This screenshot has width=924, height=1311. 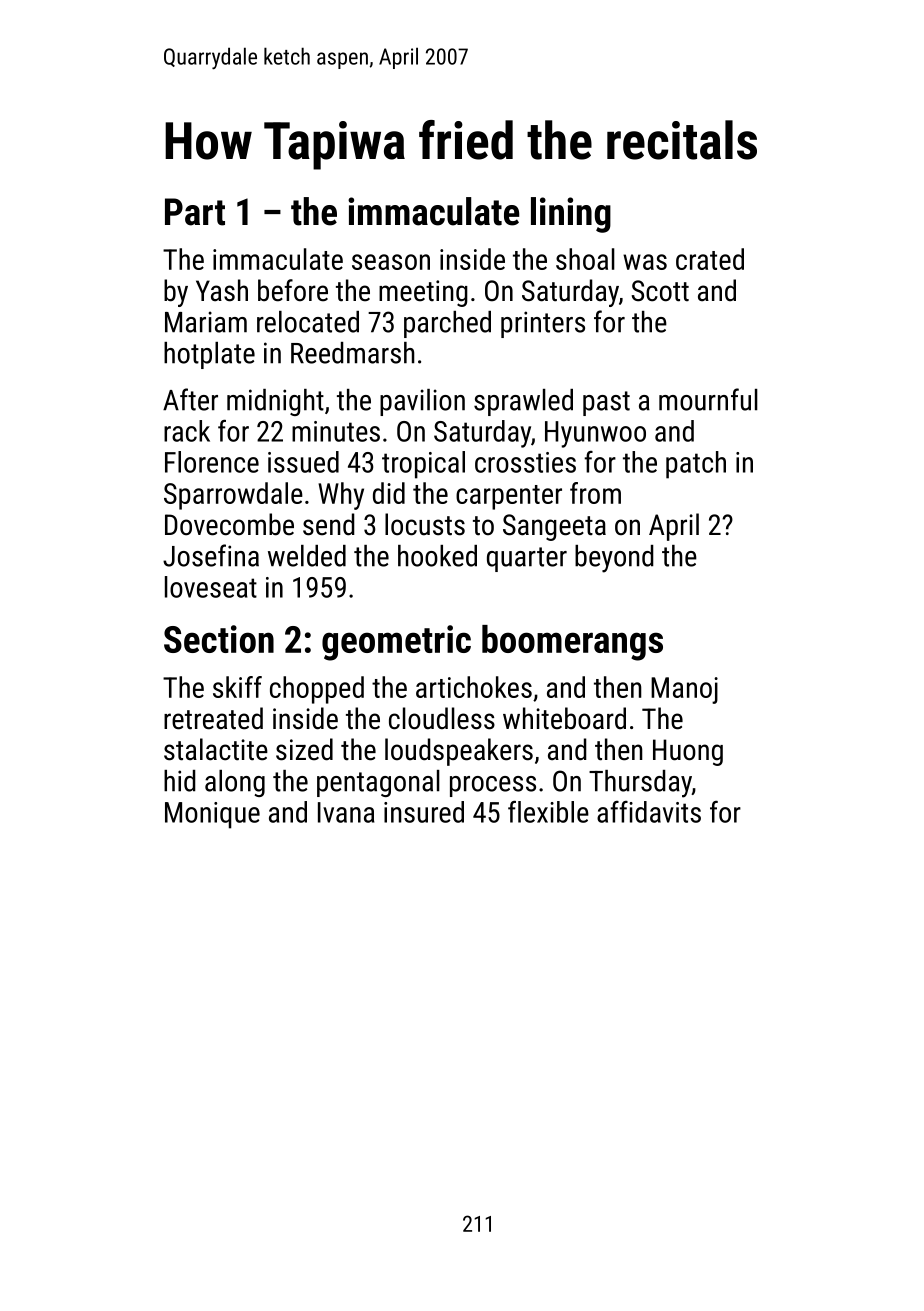 I want to click on lining, so click(x=571, y=215).
